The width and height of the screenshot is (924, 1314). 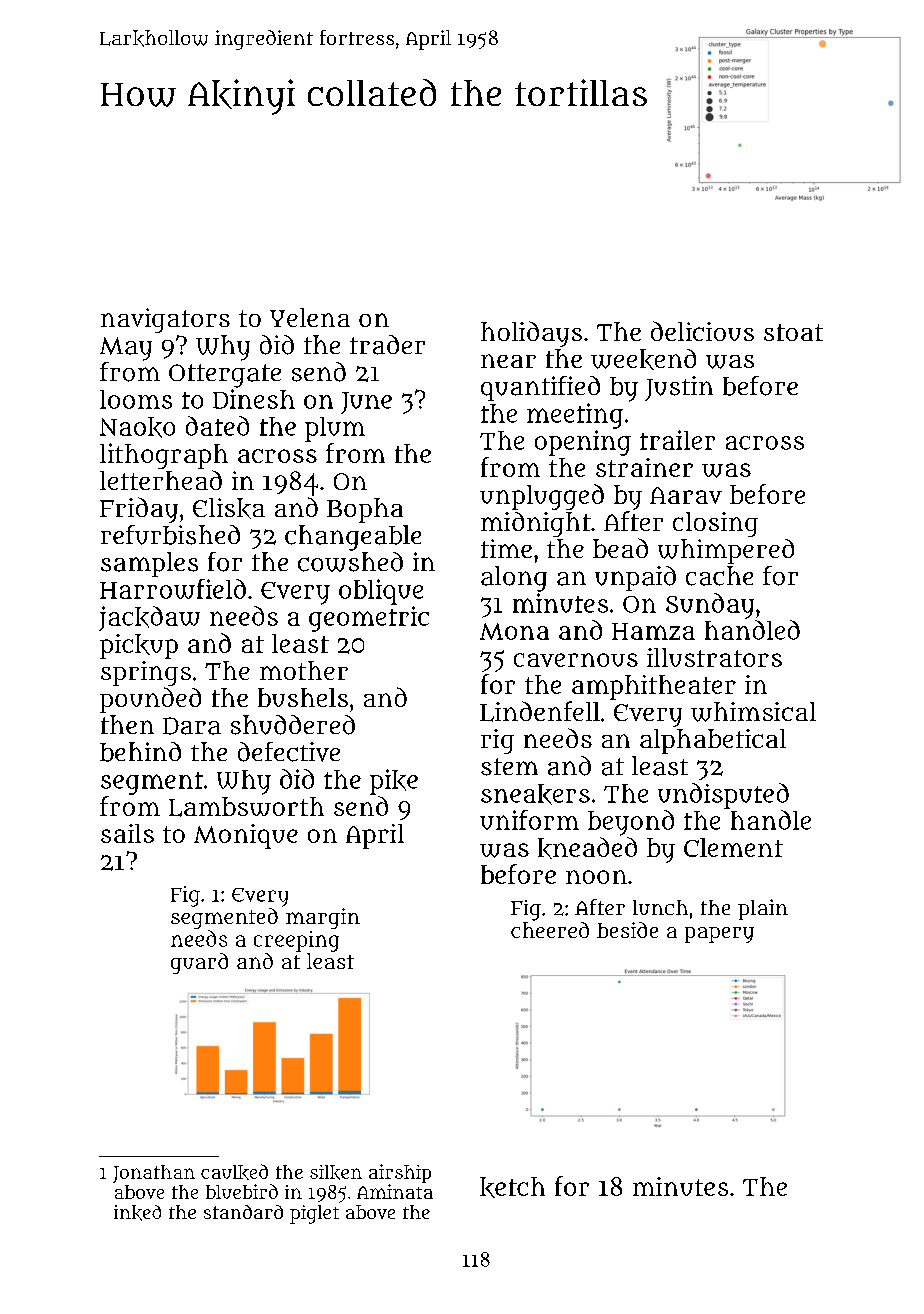 I want to click on Harrowfield, so click(x=173, y=589).
